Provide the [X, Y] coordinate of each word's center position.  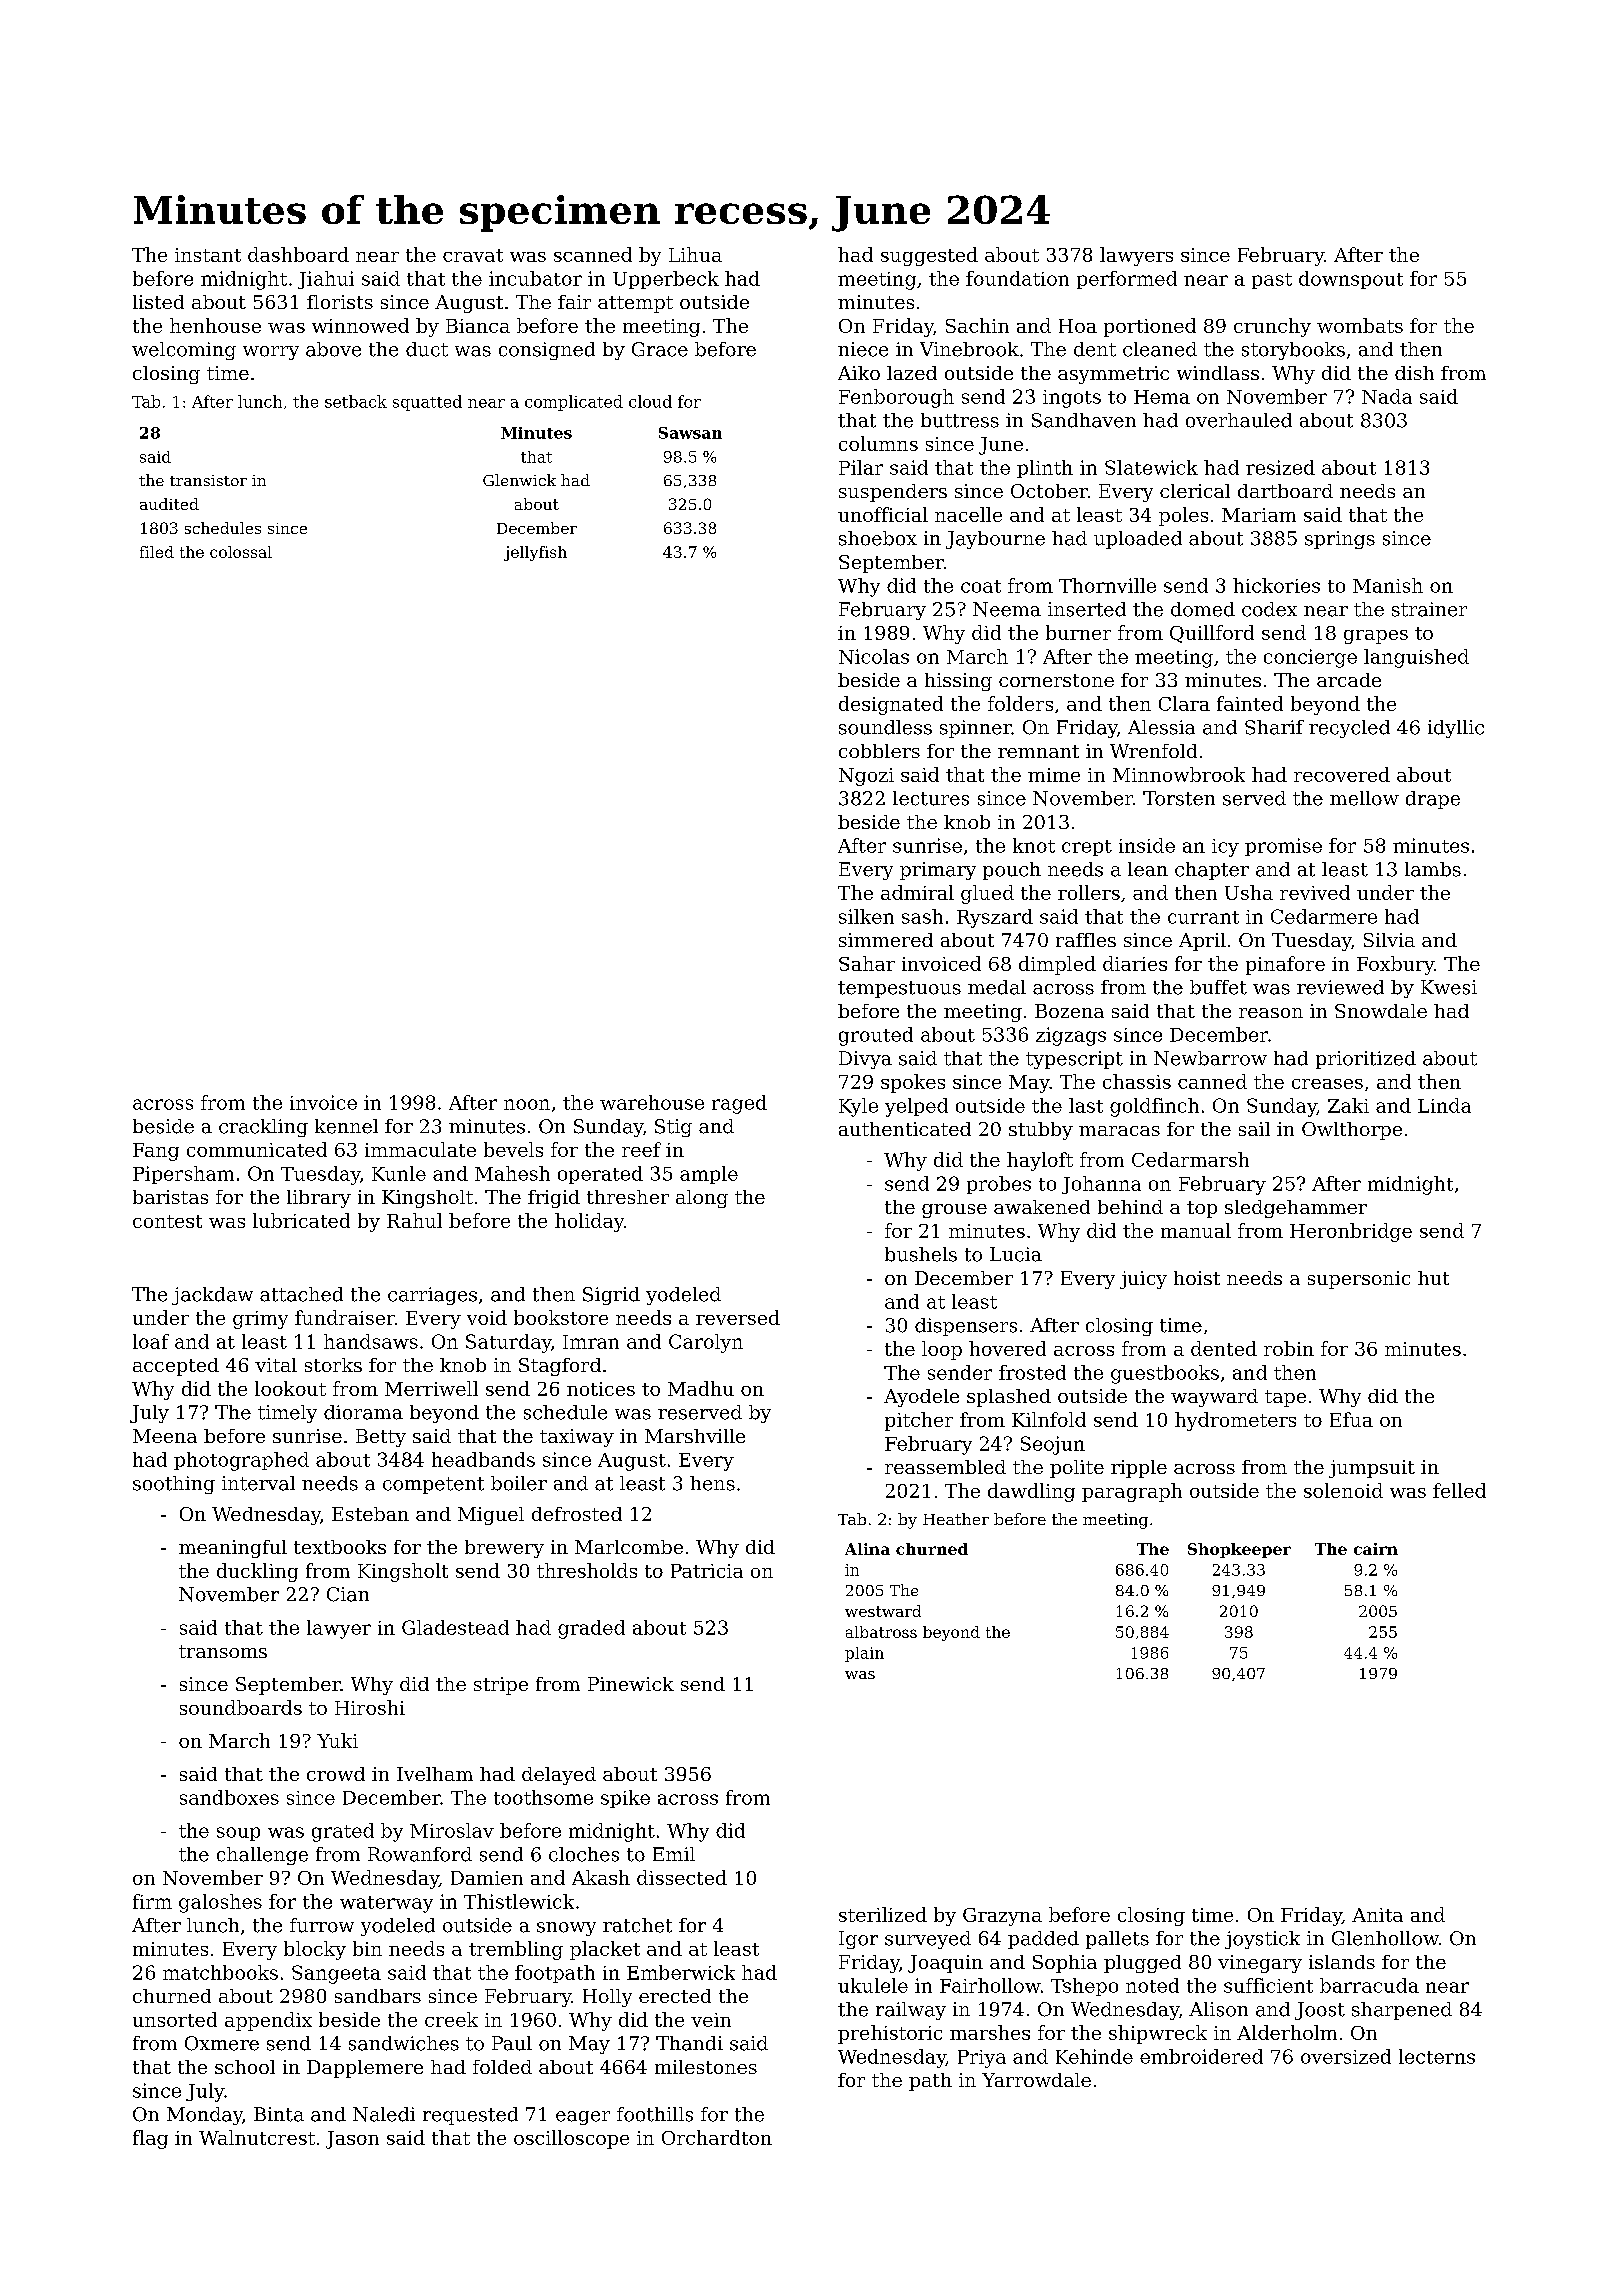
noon [527, 1104]
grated [343, 1832]
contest [167, 1221]
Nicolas [874, 656]
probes [999, 1185]
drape [1433, 800]
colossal [241, 552]
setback [356, 401]
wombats [1360, 325]
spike [625, 1799]
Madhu [701, 1388]
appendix [268, 2021]
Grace [660, 349]
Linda [1444, 1105]
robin [1289, 1348]
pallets [1117, 1940]
